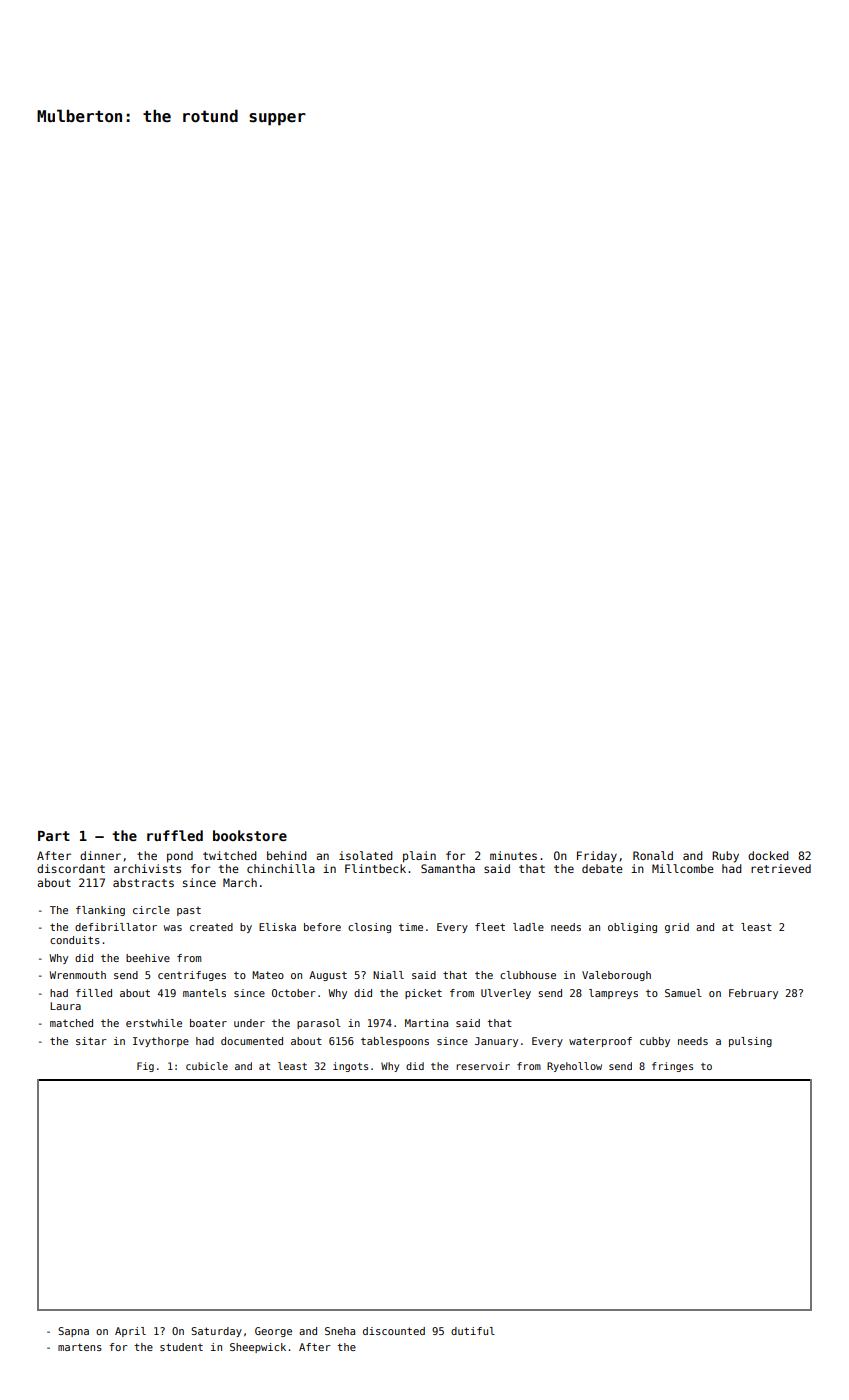  I want to click on Saturday, so click(216, 1332).
